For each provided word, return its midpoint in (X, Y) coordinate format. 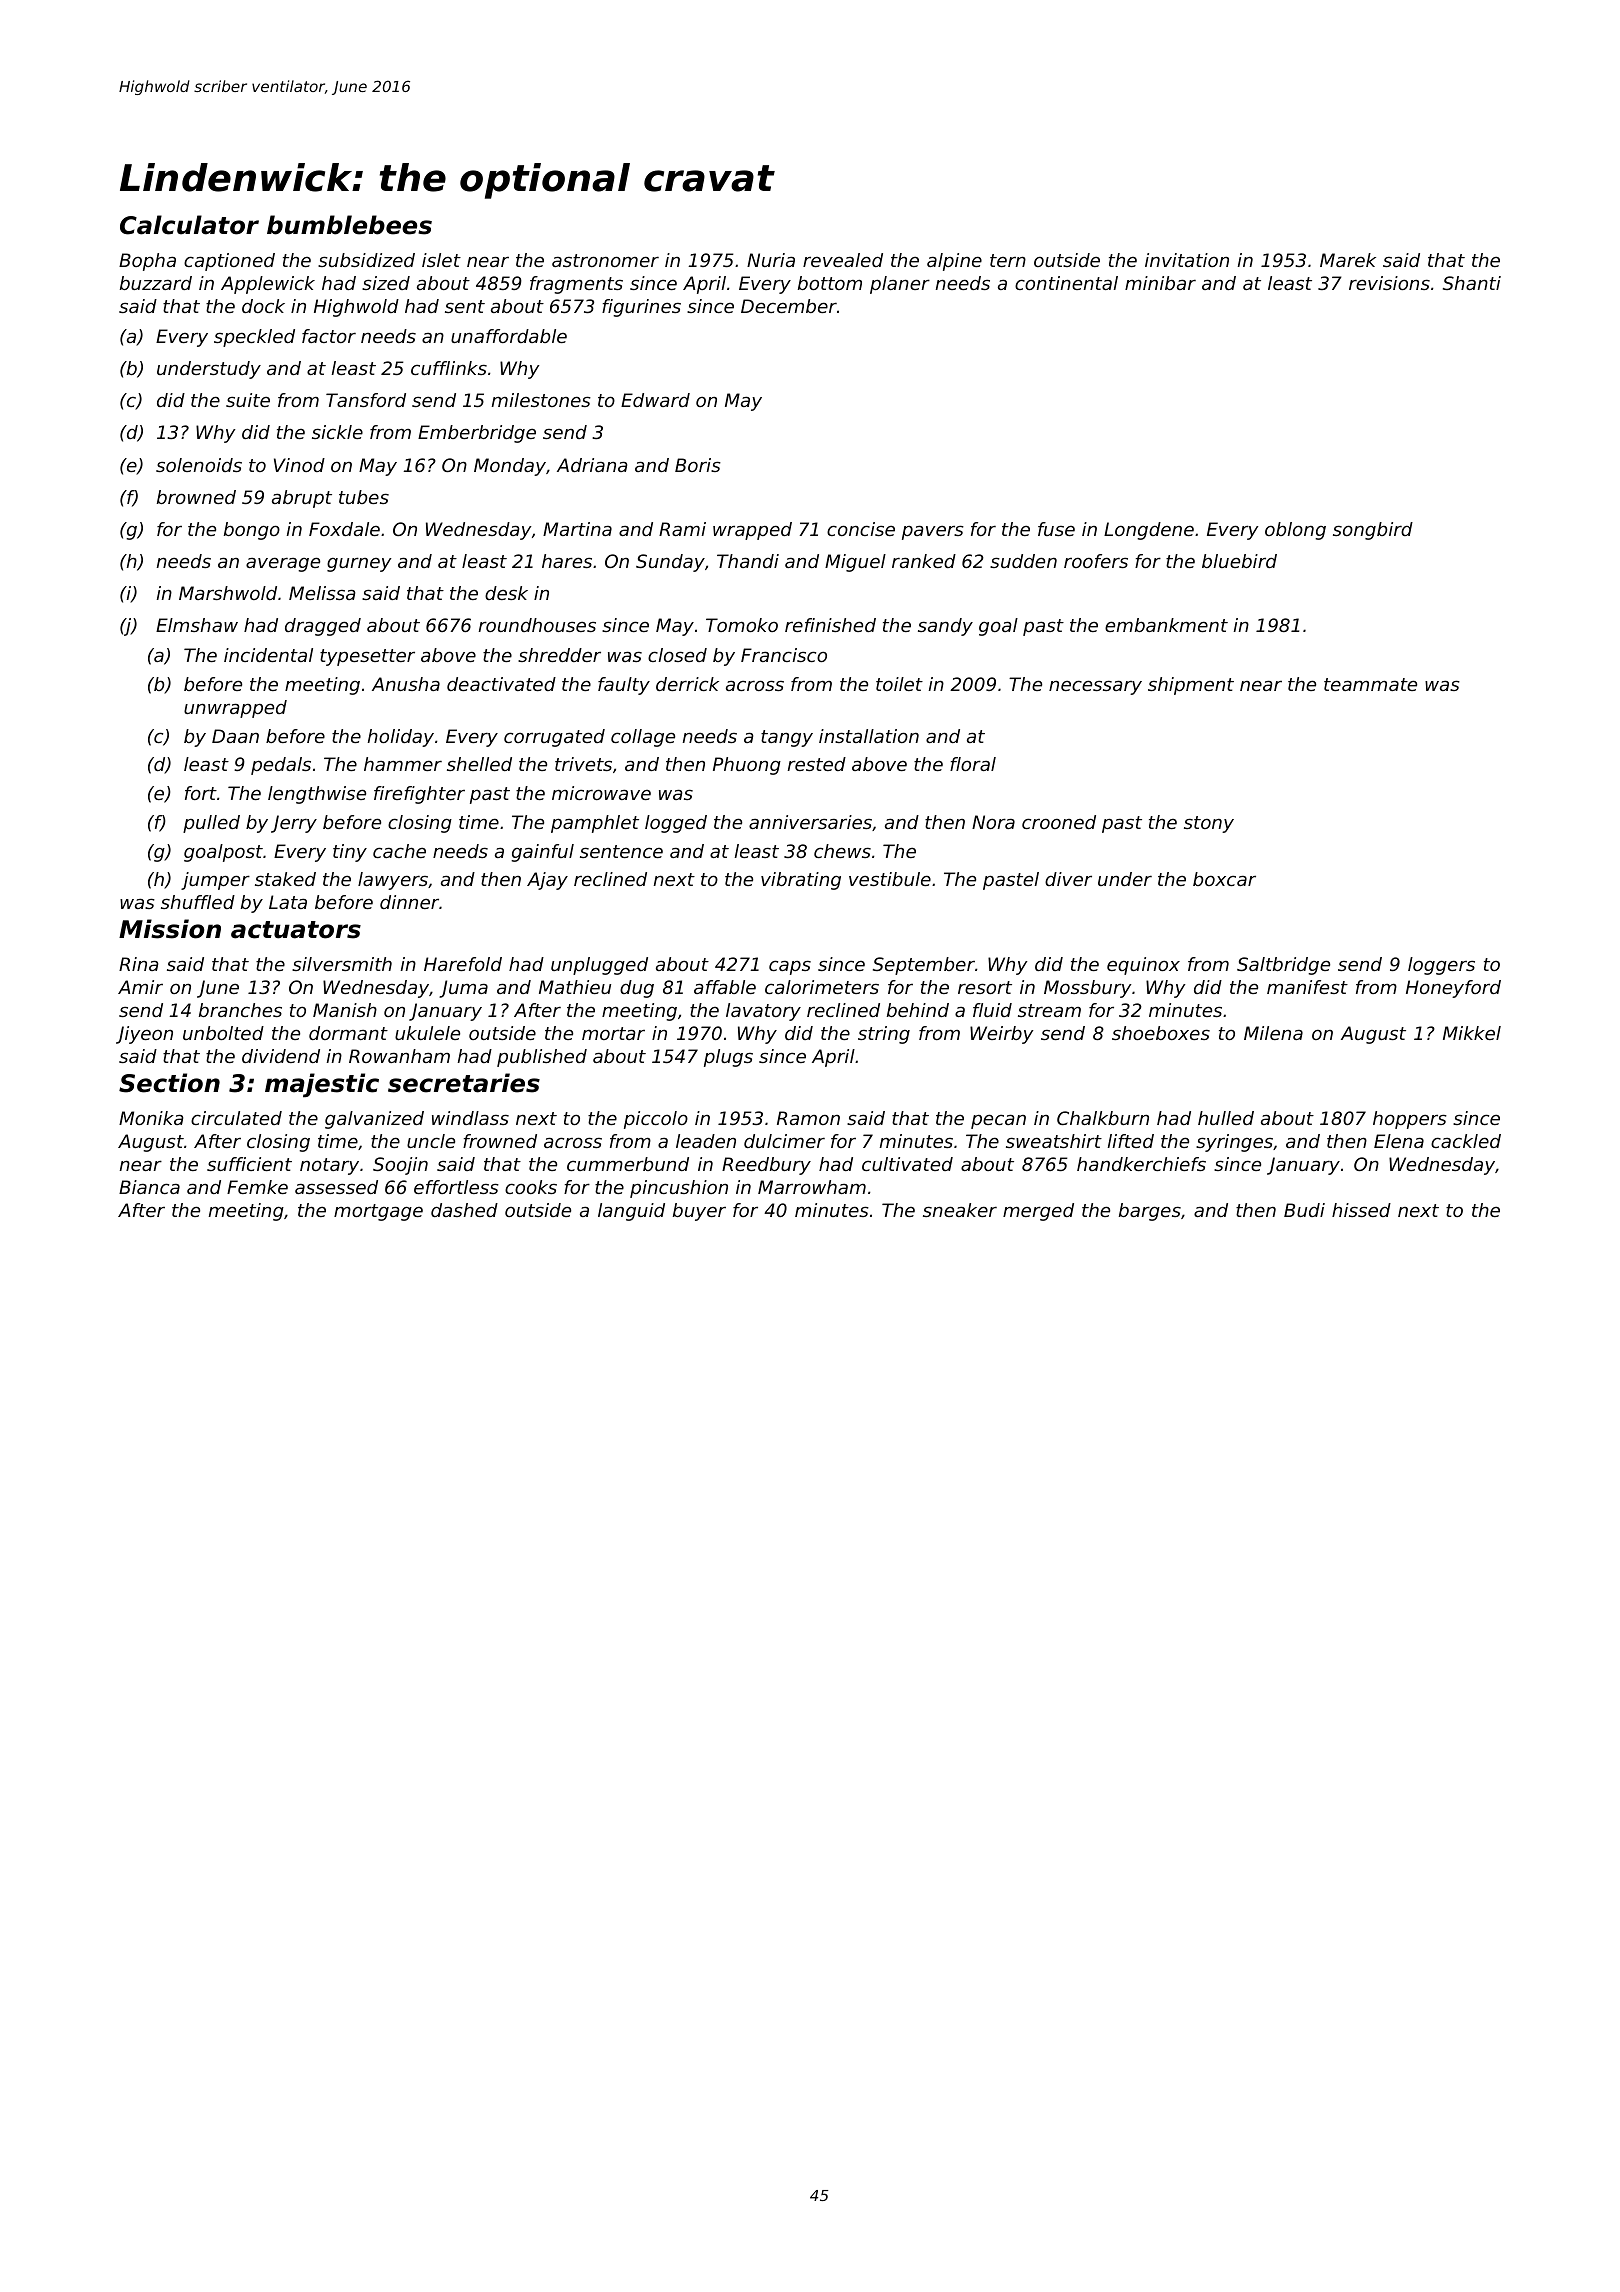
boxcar (1224, 879)
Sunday (670, 563)
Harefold (463, 964)
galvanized (374, 1120)
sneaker (960, 1210)
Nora (993, 822)
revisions (1389, 283)
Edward (655, 400)
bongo (252, 531)
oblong (1295, 531)
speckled (254, 338)
